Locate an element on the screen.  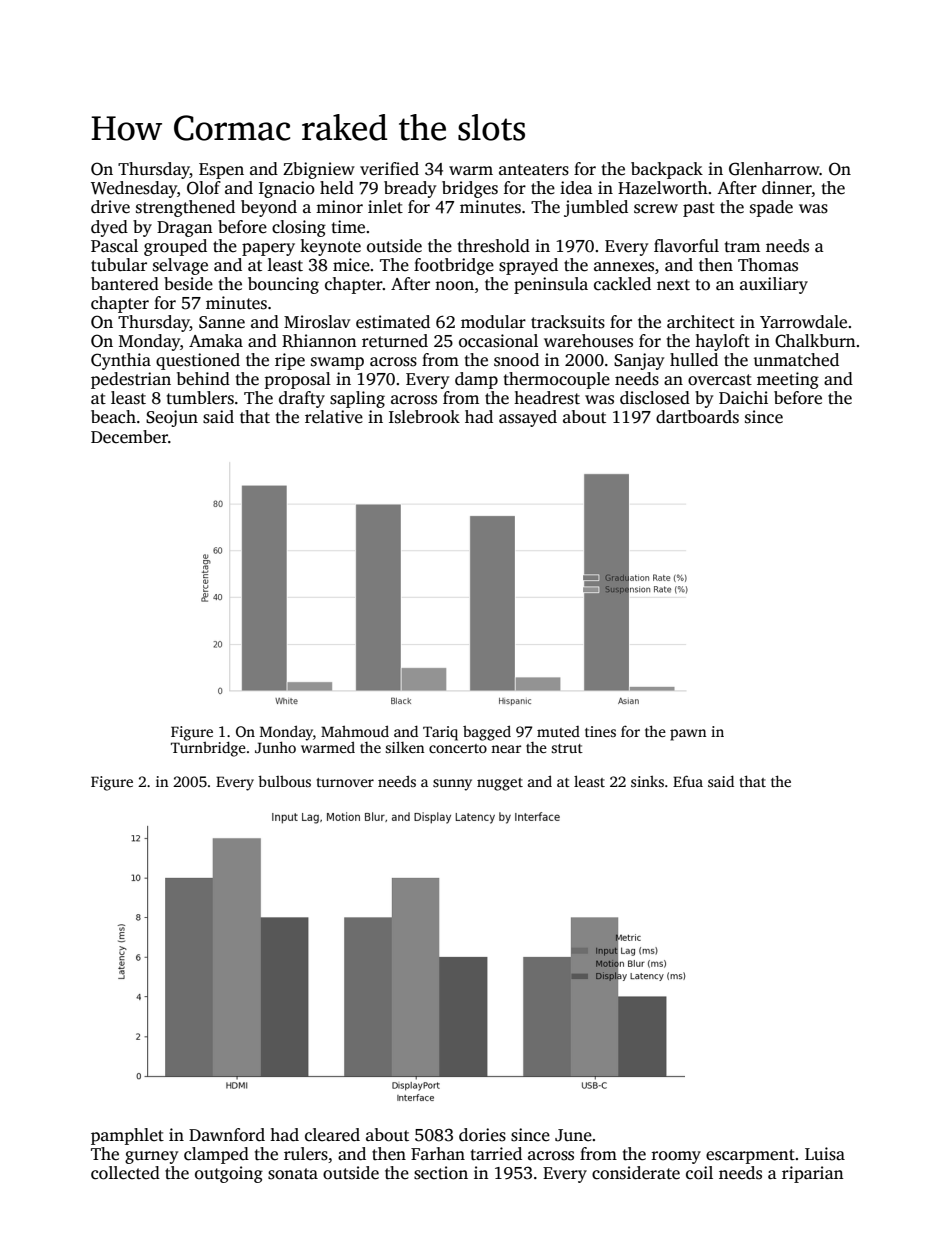
escarpment is located at coordinates (750, 1156).
